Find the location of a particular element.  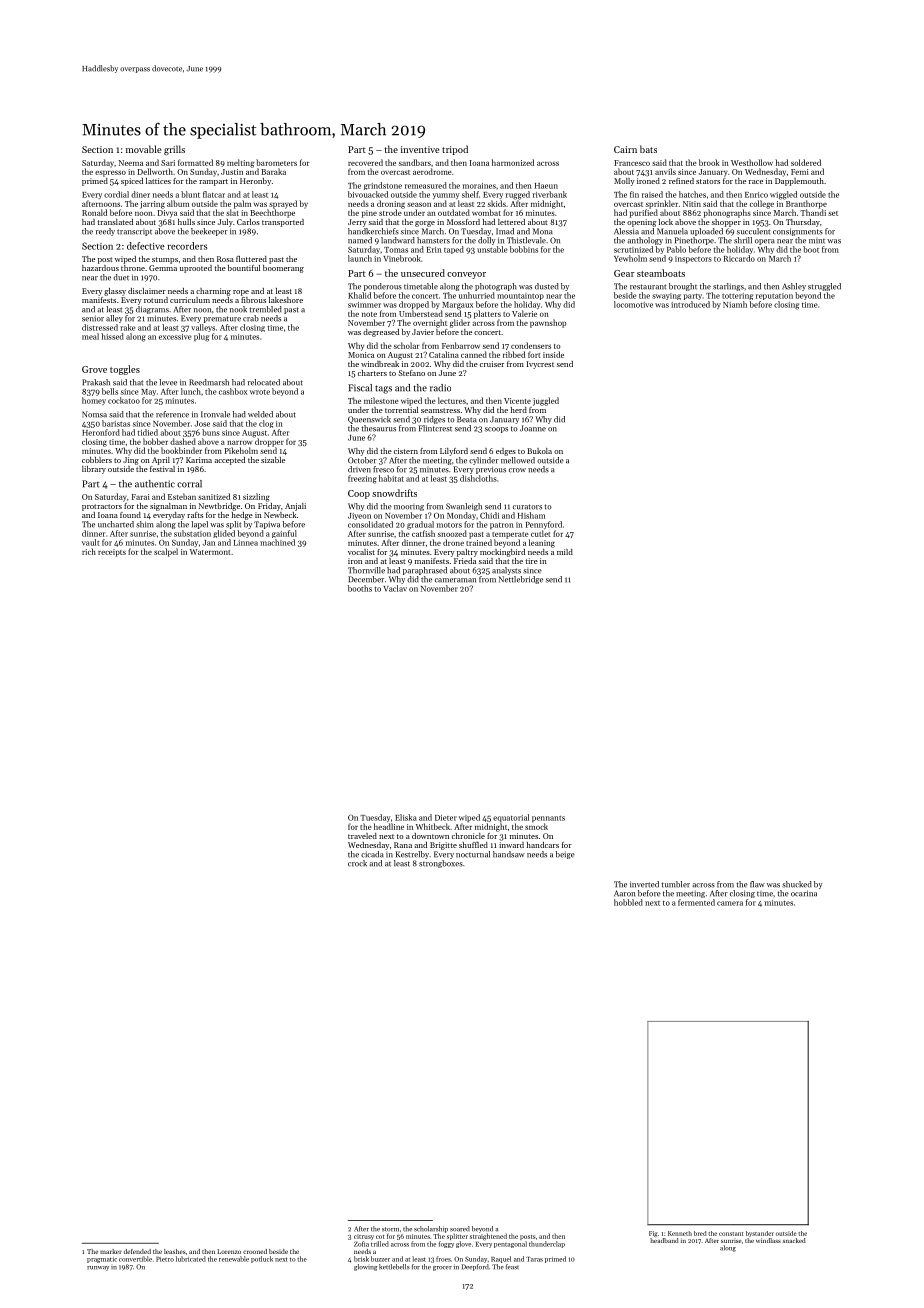

runway is located at coordinates (98, 1268).
